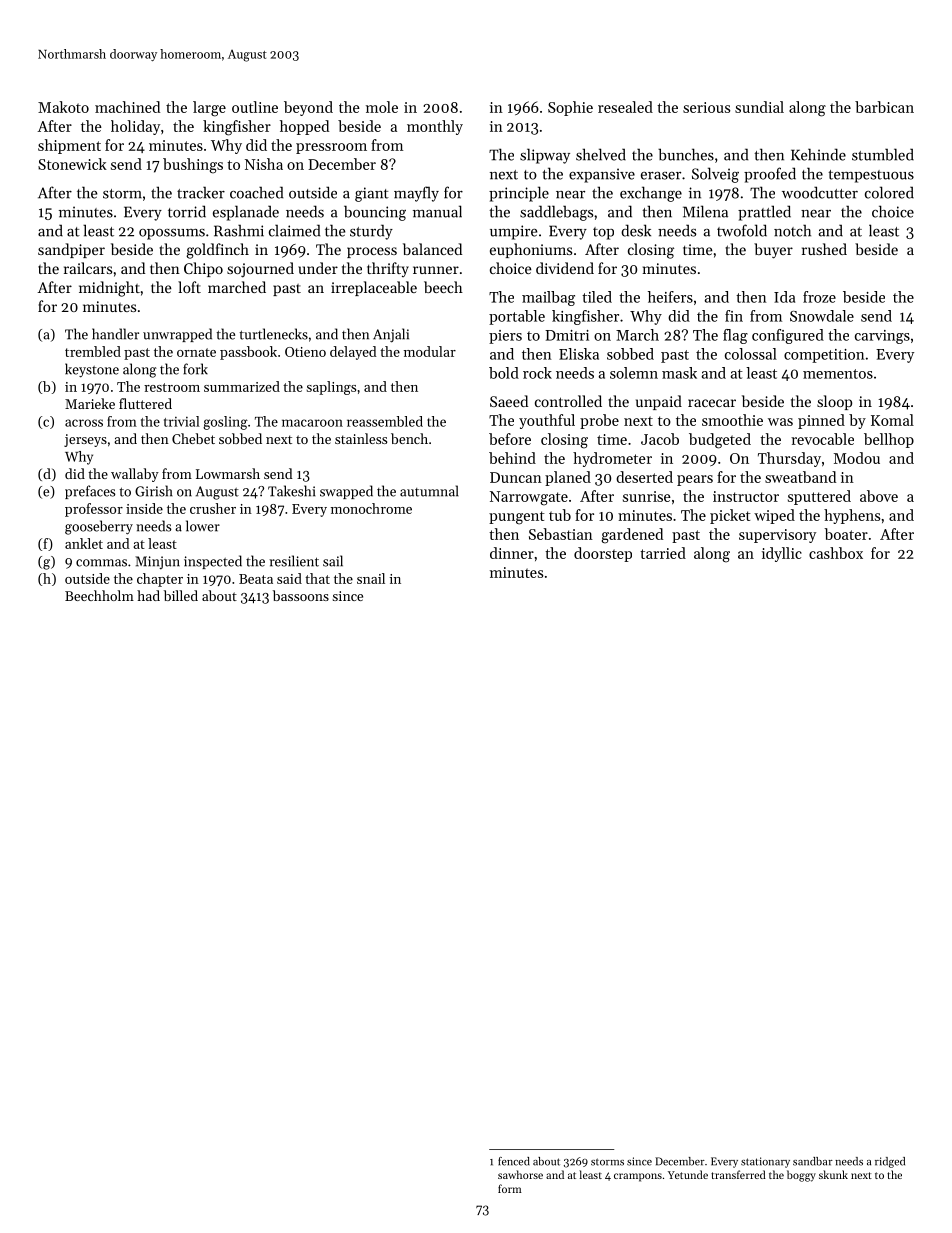  I want to click on sawhorse, so click(520, 1174).
